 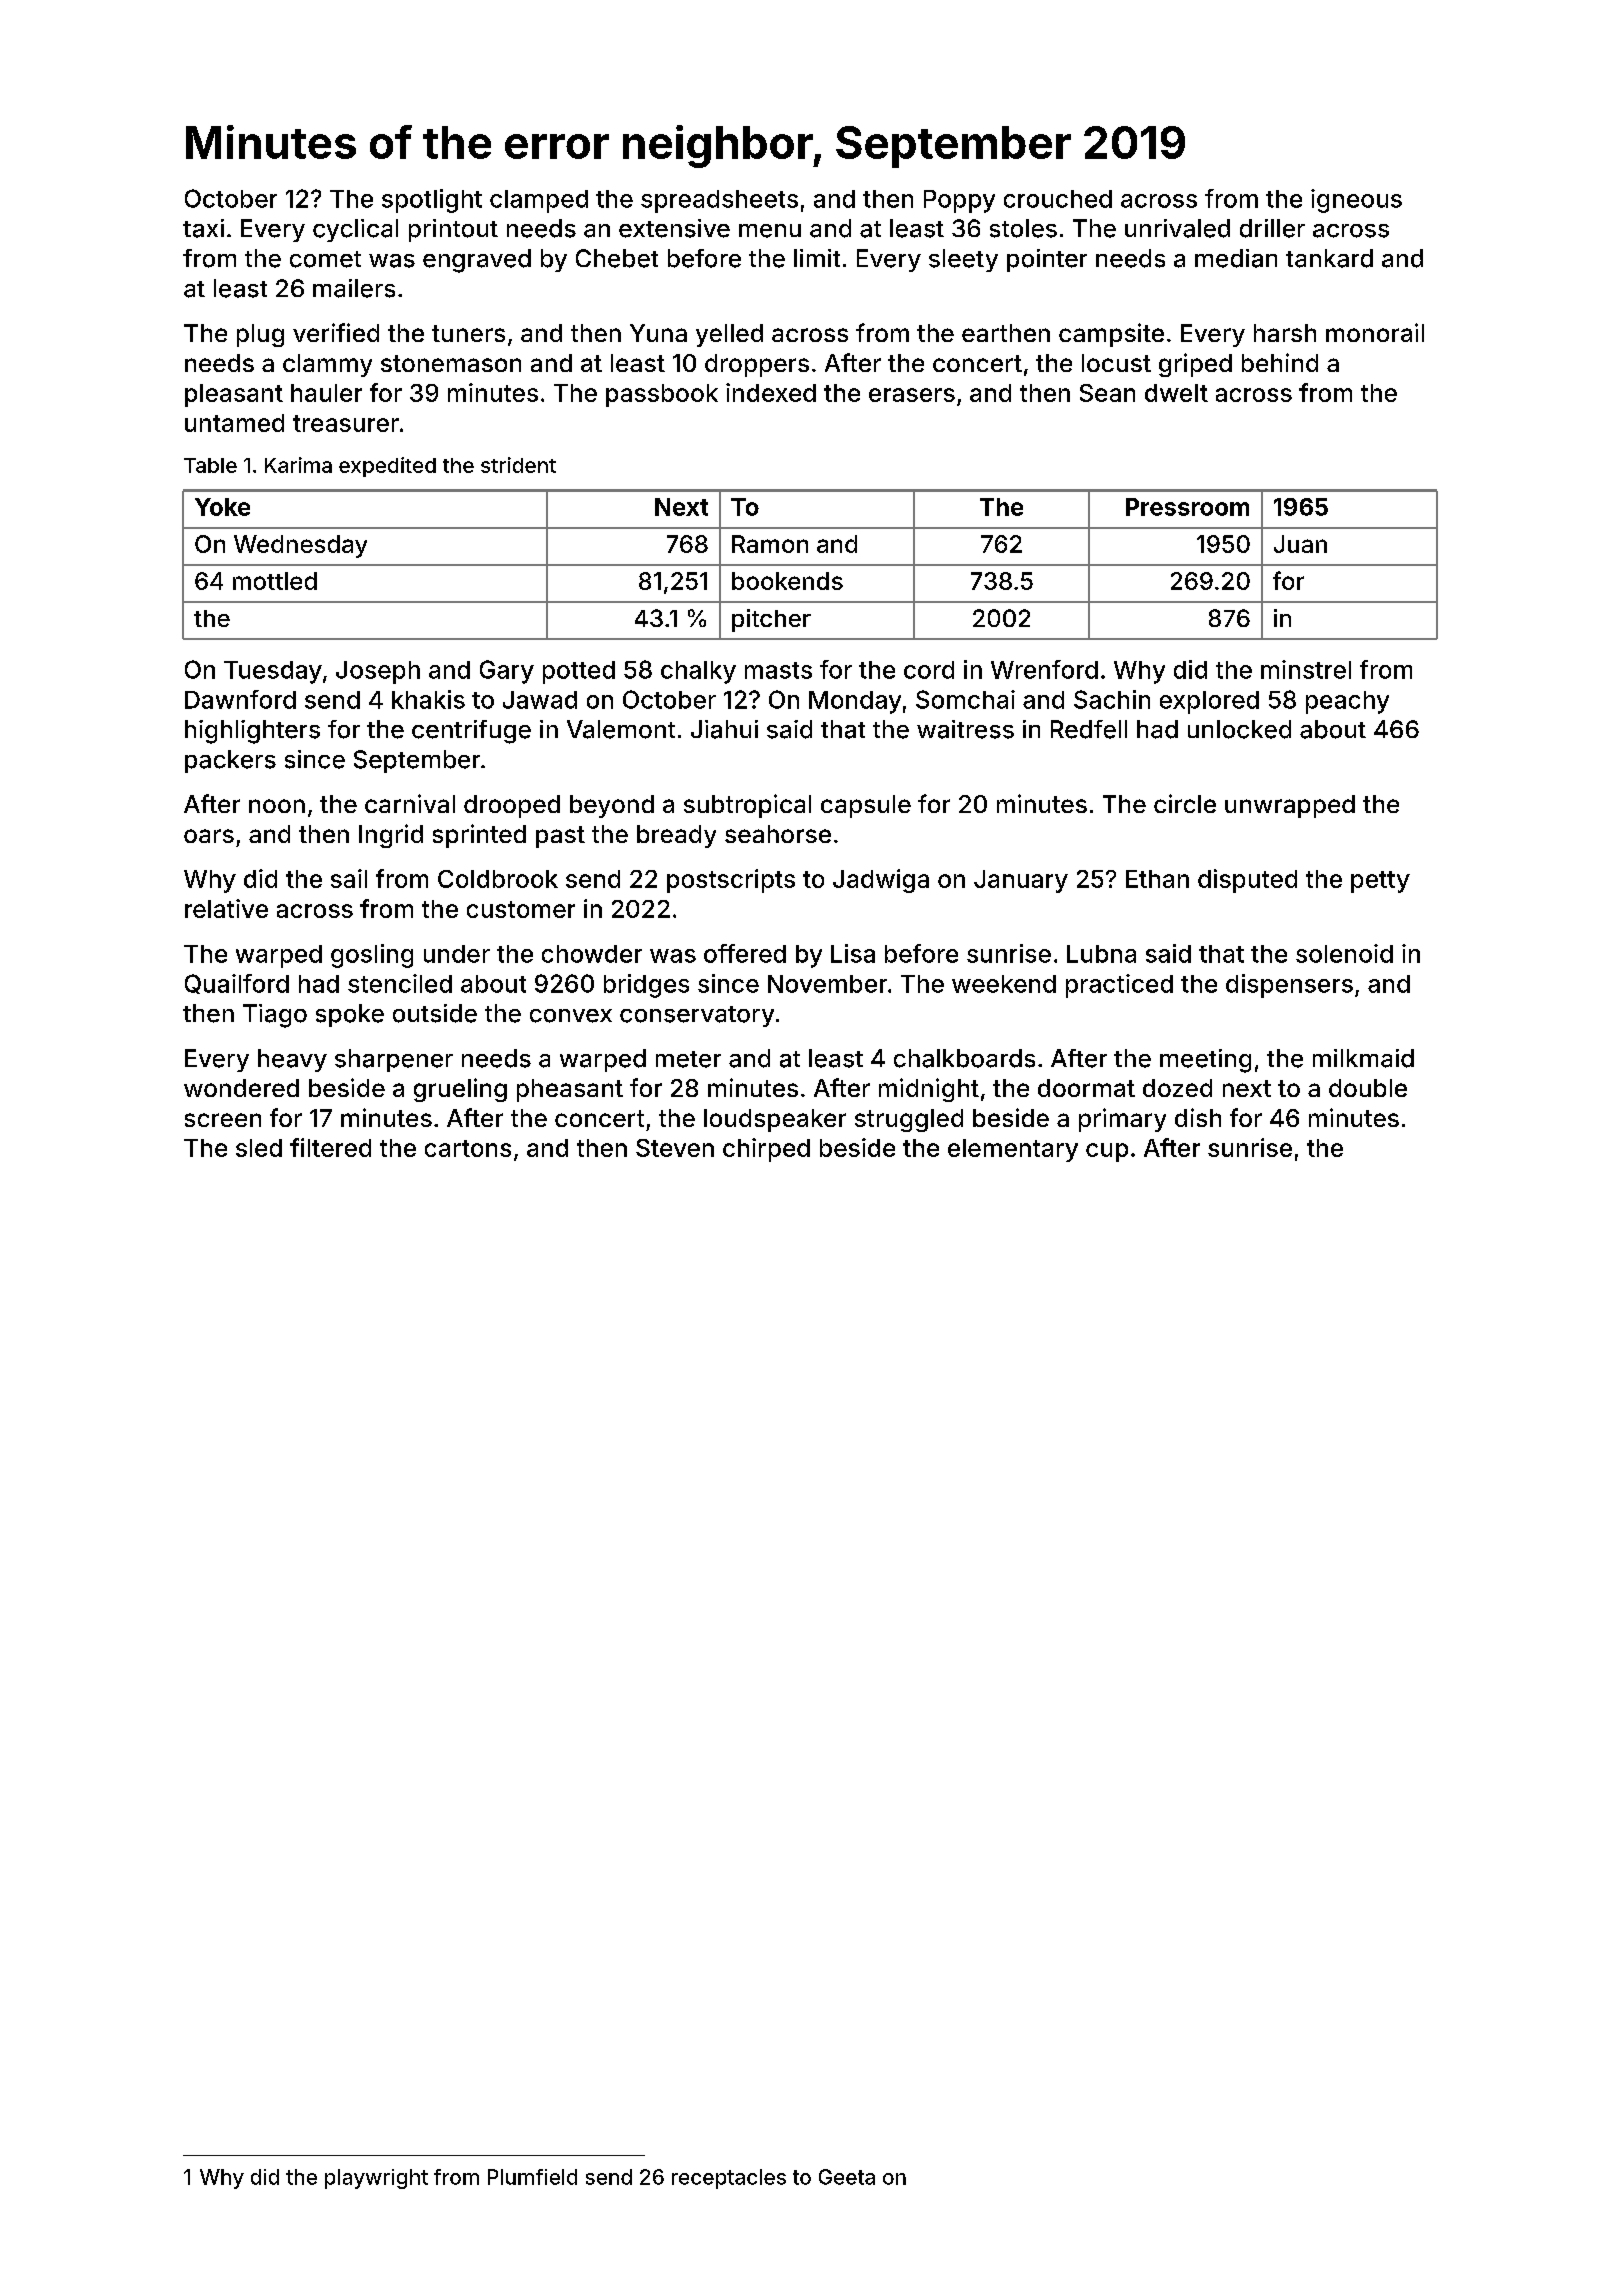 I want to click on Plumfield, so click(x=532, y=2177).
